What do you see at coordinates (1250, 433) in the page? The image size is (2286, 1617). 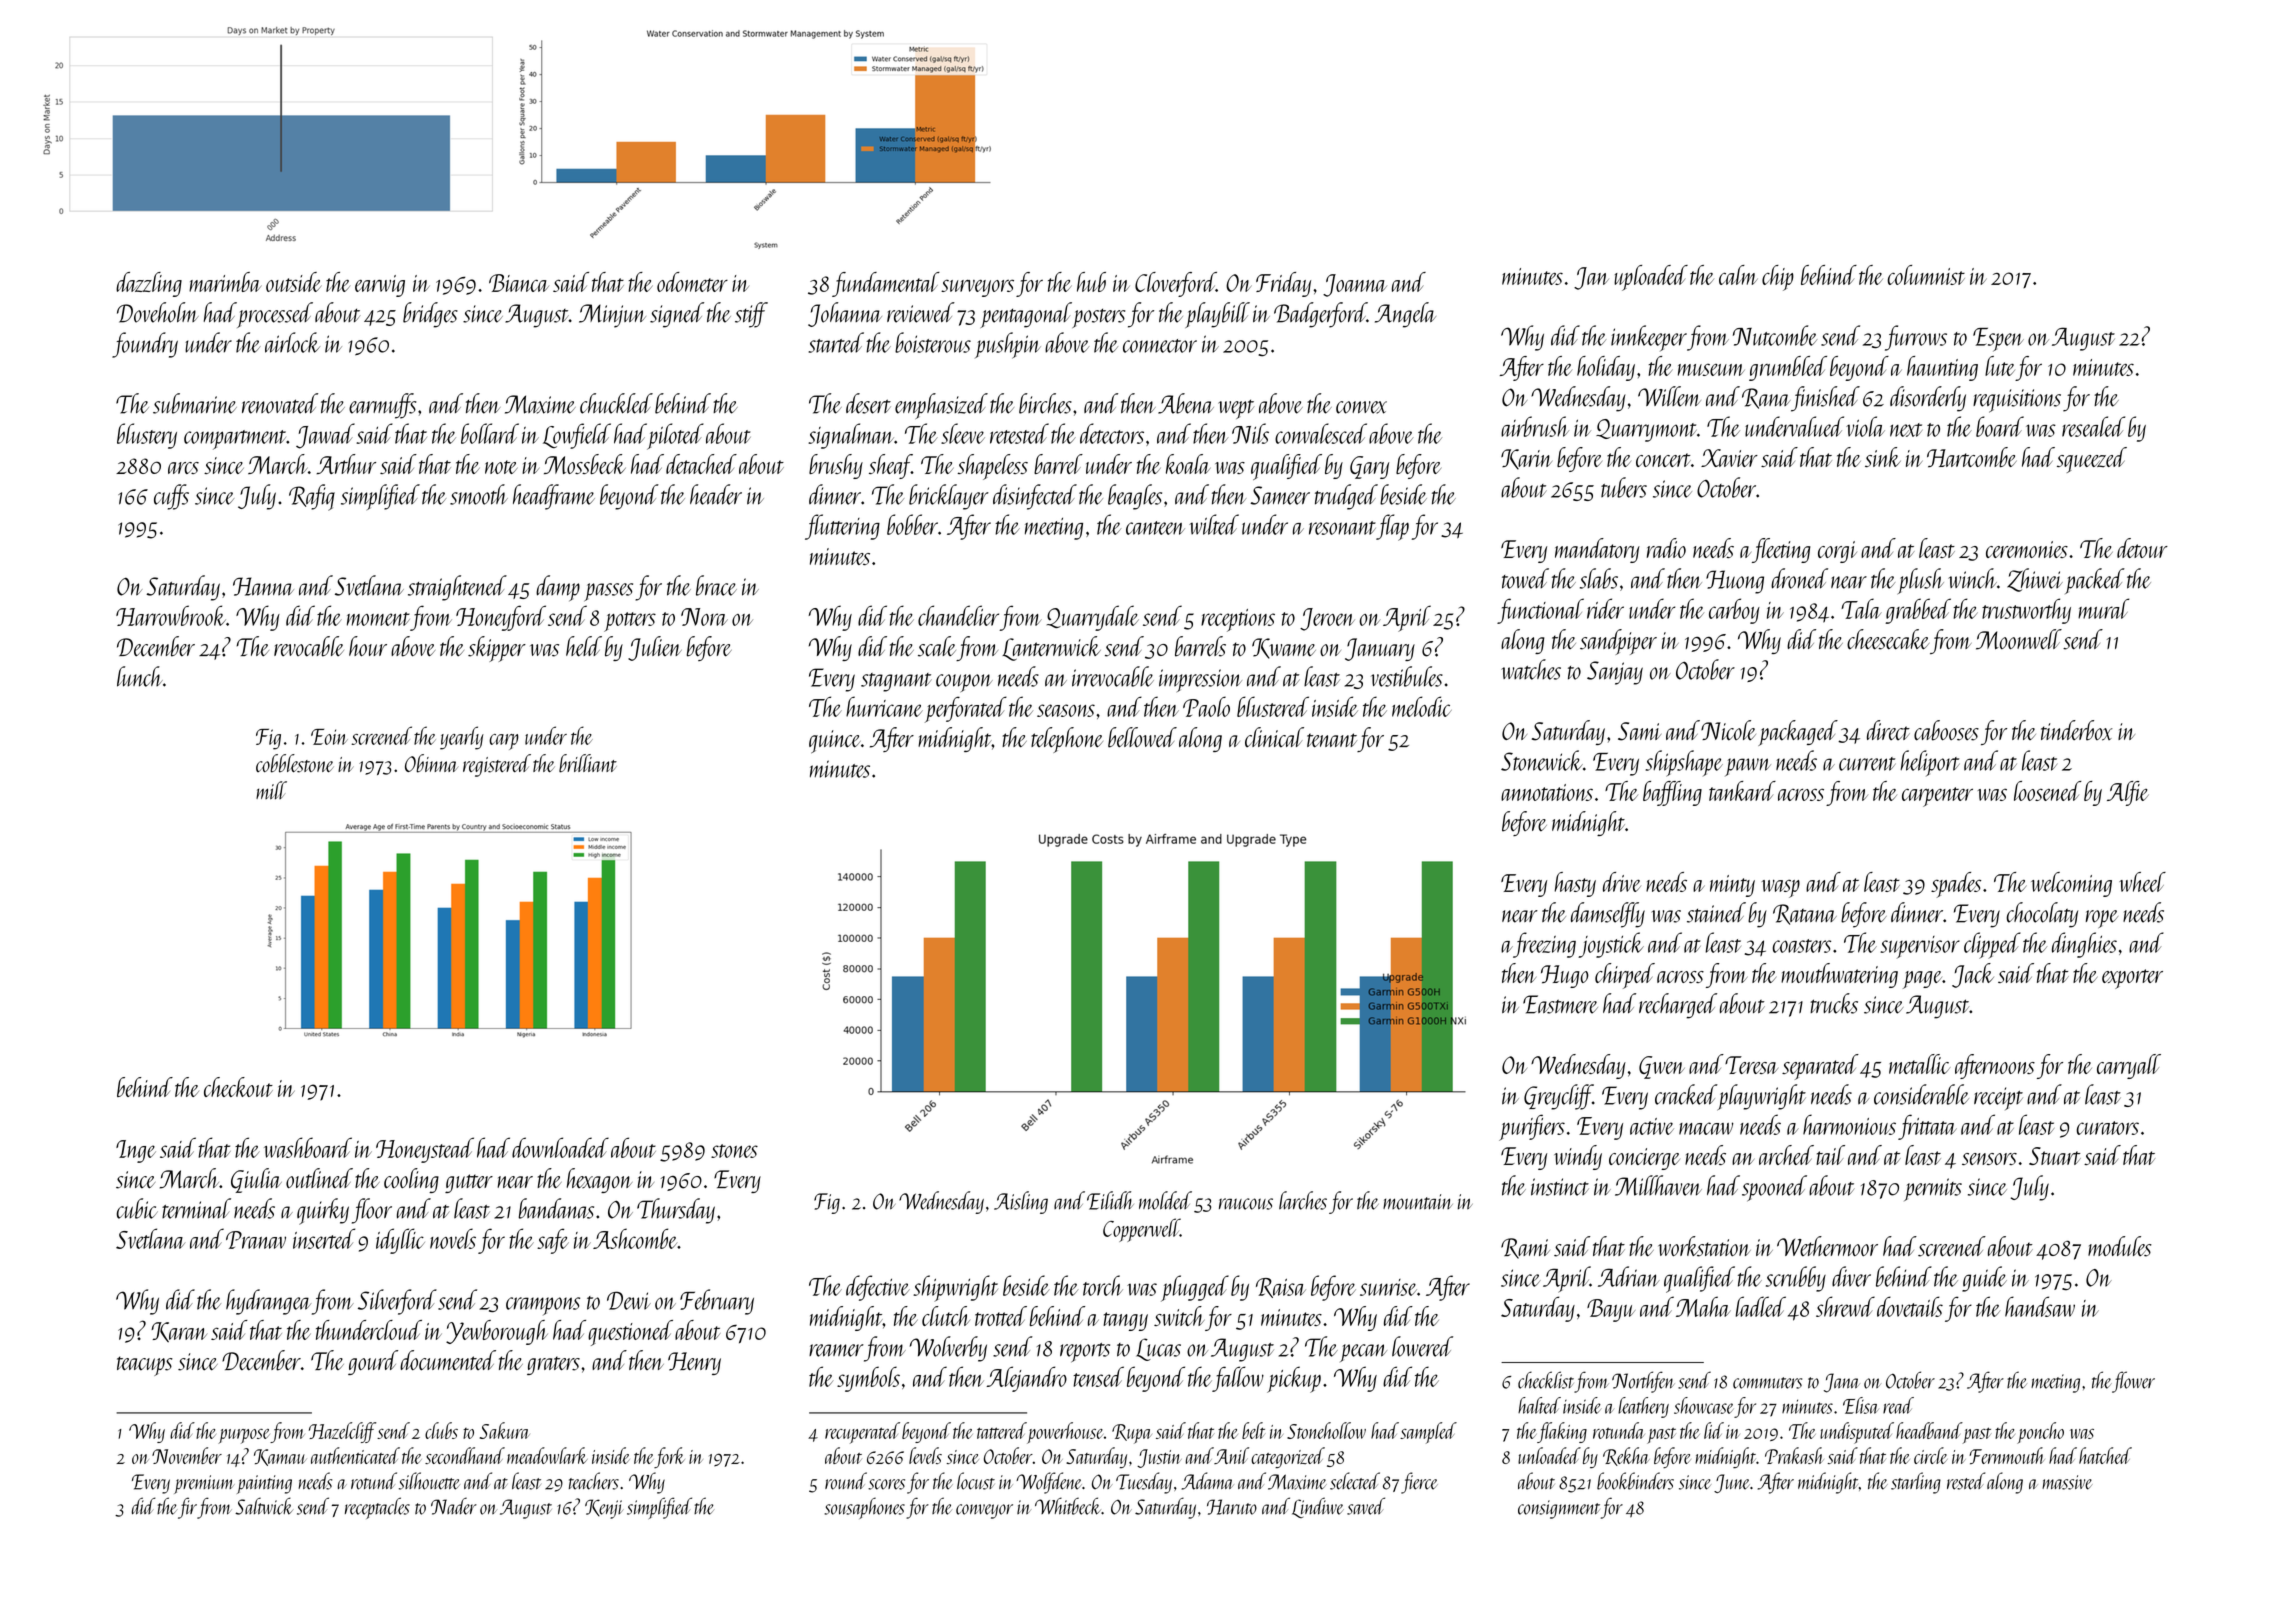 I see `Nils` at bounding box center [1250, 433].
